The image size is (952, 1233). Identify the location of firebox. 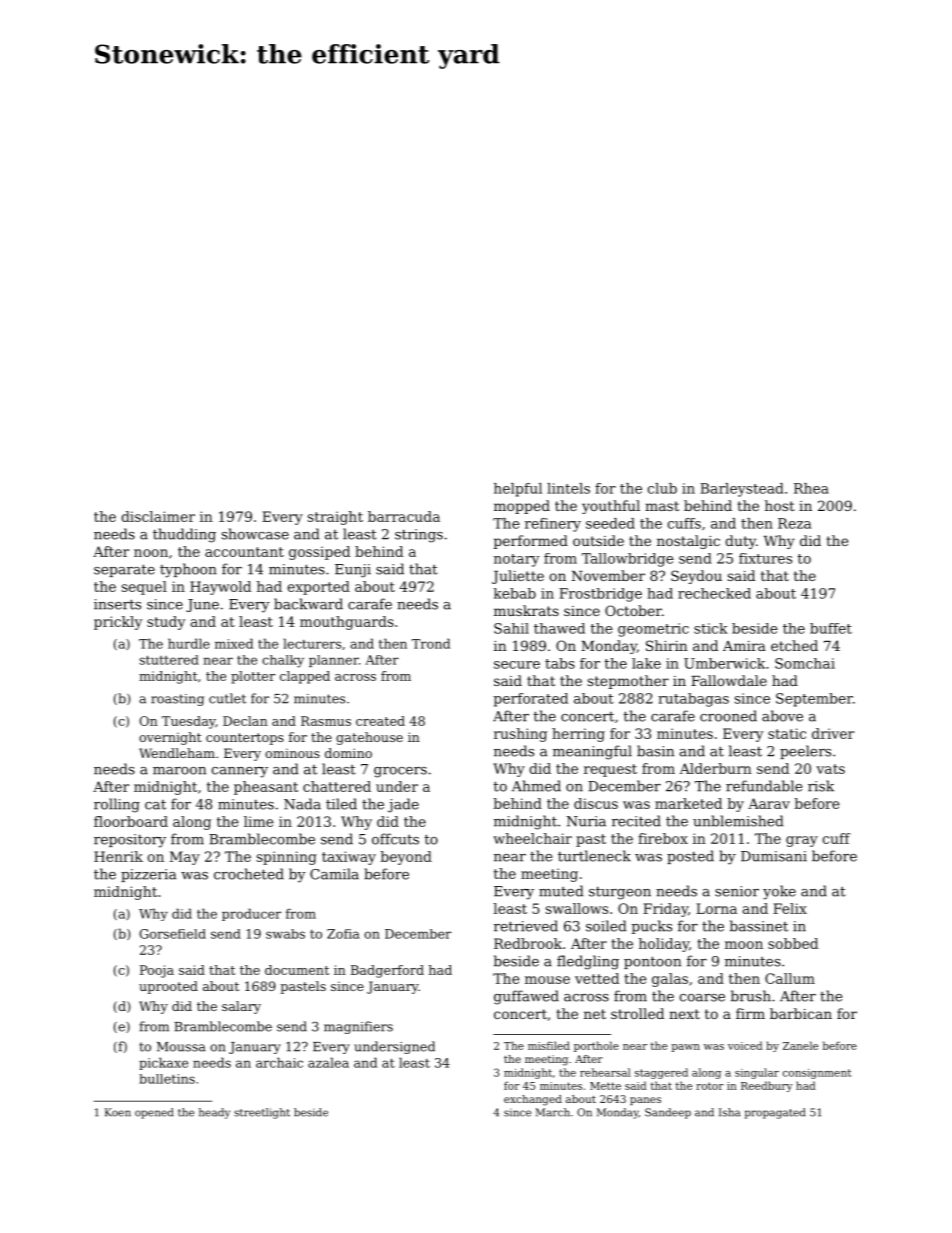
(663, 838).
